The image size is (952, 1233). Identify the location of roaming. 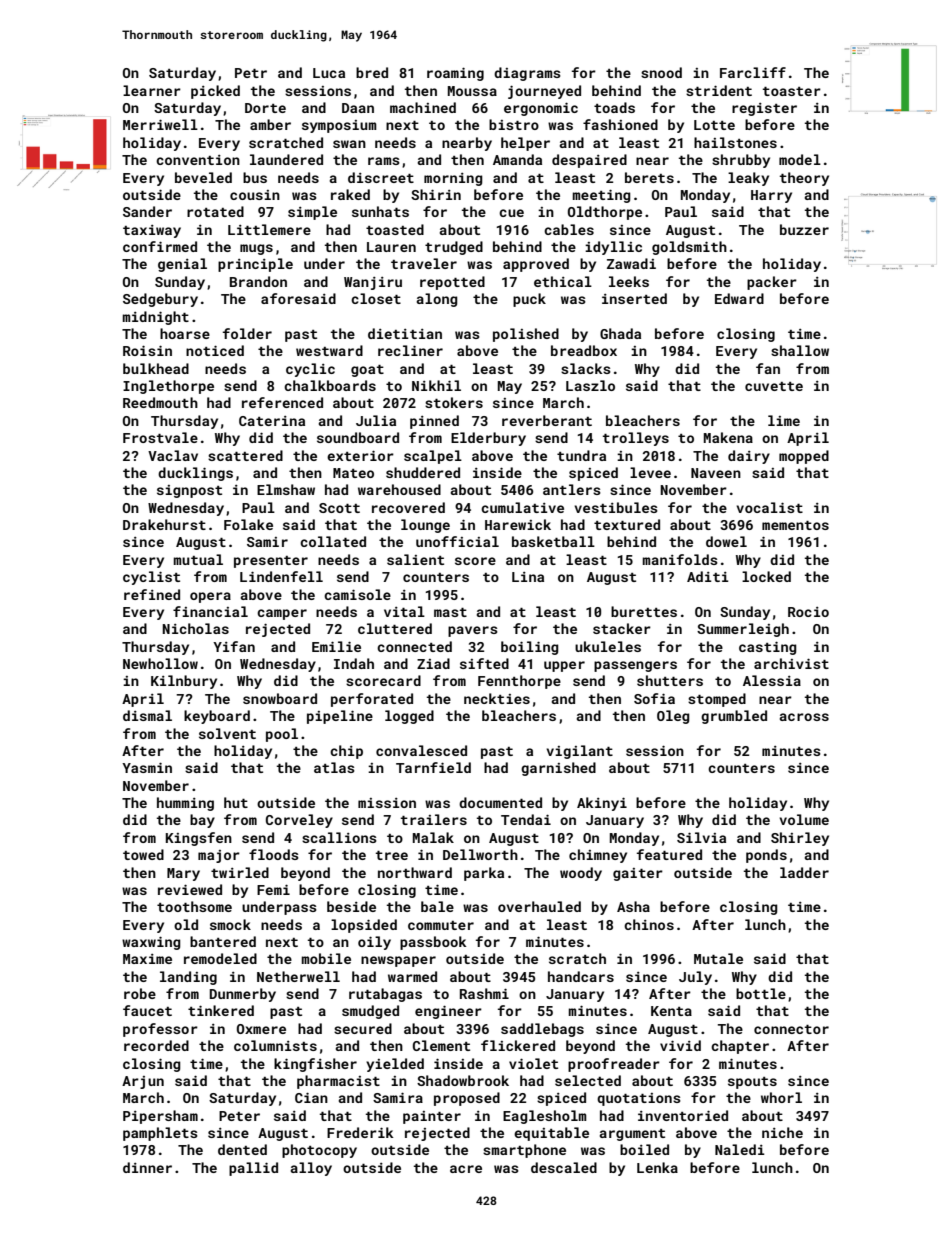
(455, 74).
